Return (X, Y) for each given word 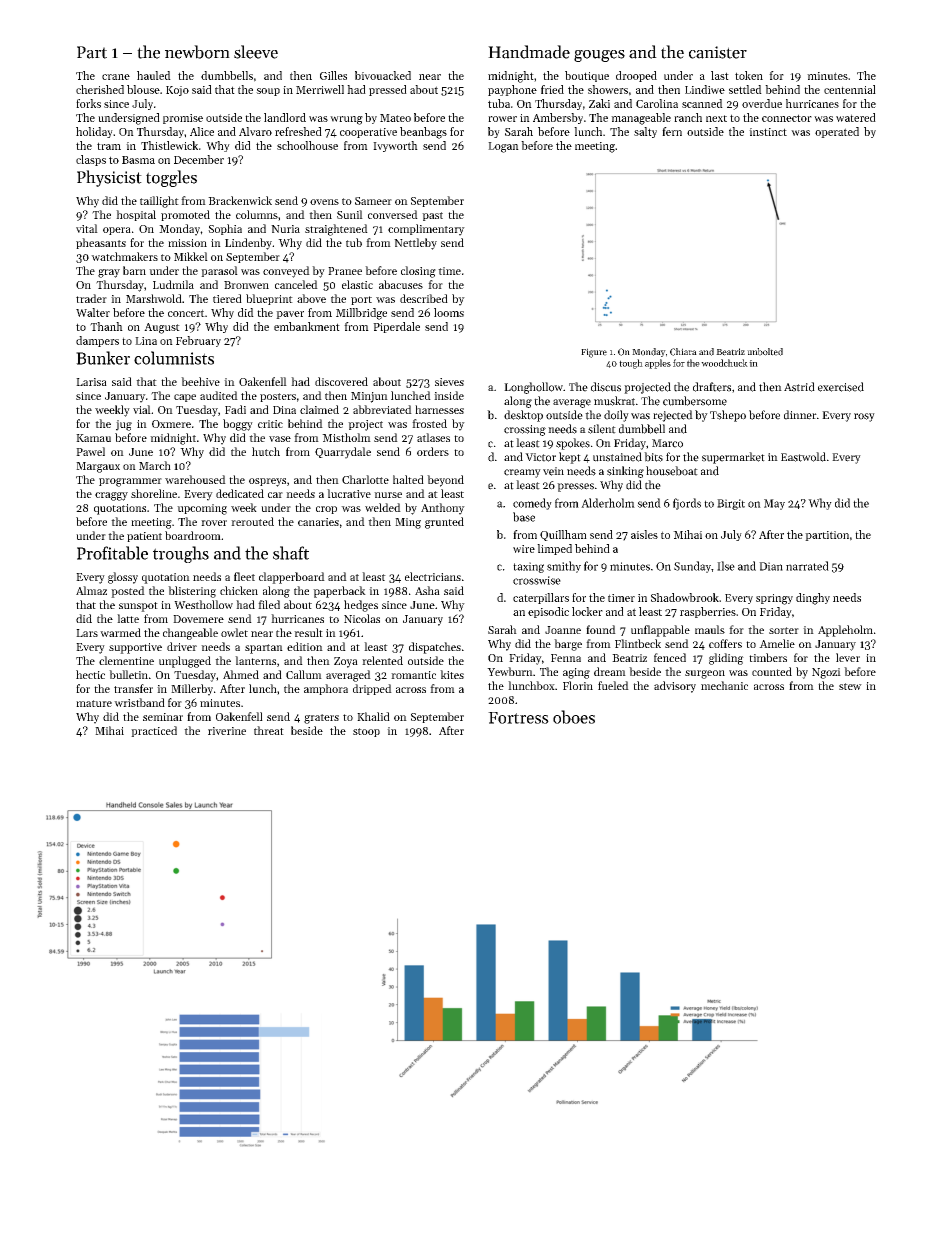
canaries (318, 522)
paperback (339, 592)
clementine (126, 660)
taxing (528, 567)
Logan (503, 147)
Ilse (726, 566)
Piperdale (396, 327)
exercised (841, 387)
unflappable (660, 631)
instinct (768, 132)
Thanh (106, 326)
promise (183, 119)
